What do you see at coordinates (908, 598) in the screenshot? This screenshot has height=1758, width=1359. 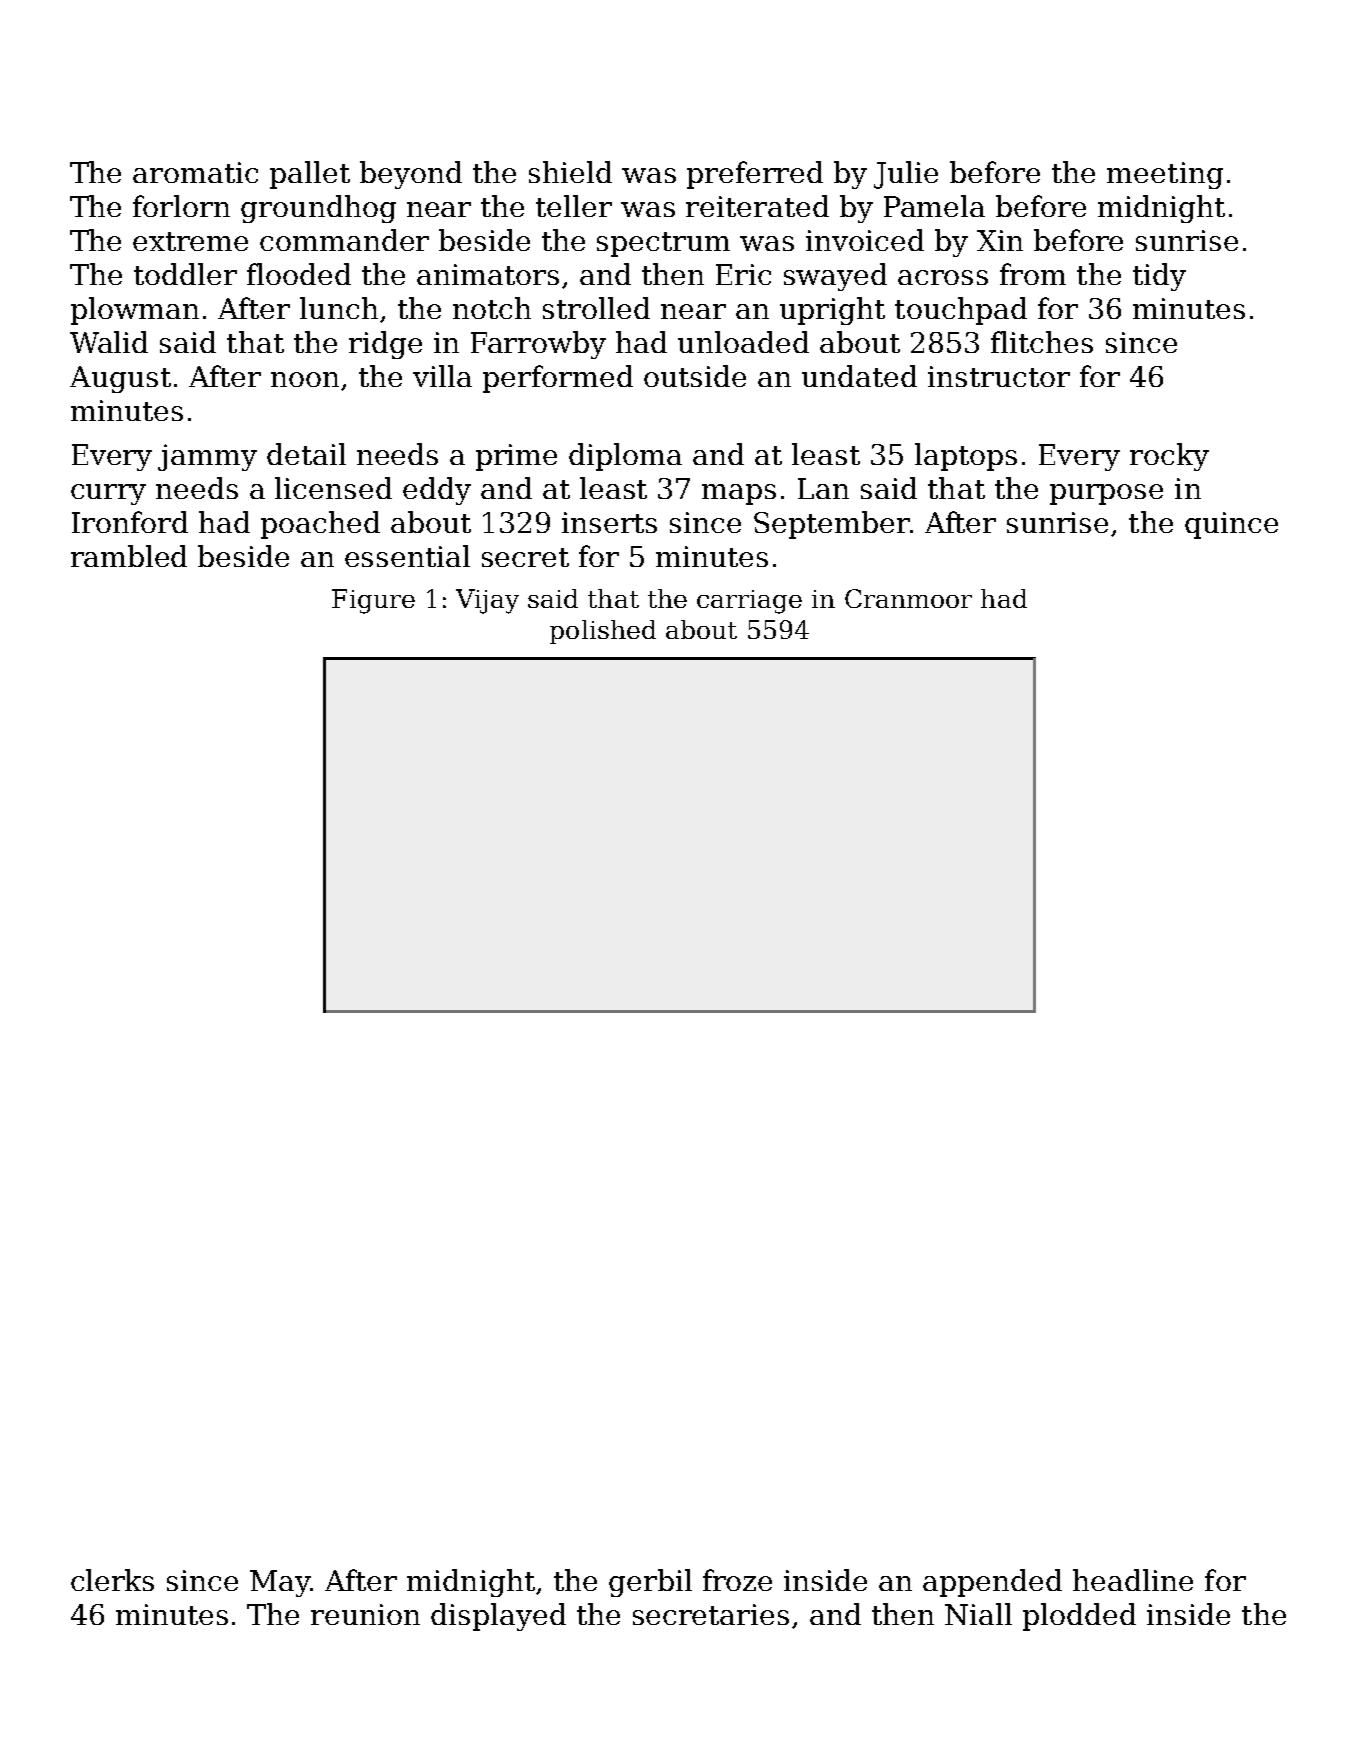 I see `Cranmoor` at bounding box center [908, 598].
